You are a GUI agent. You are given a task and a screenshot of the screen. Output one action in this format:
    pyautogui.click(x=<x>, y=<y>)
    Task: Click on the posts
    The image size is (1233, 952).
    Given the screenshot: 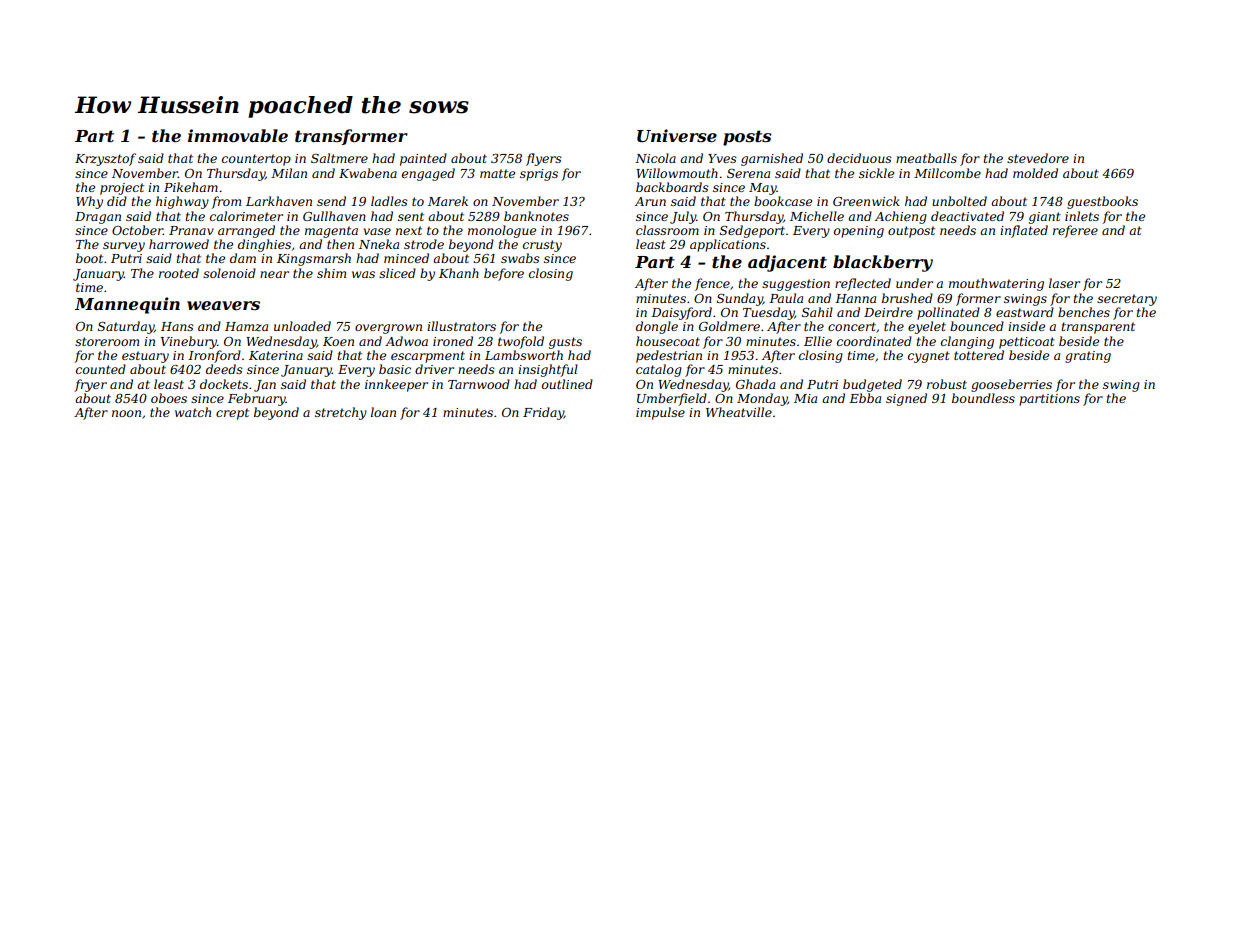 What is the action you would take?
    pyautogui.click(x=747, y=138)
